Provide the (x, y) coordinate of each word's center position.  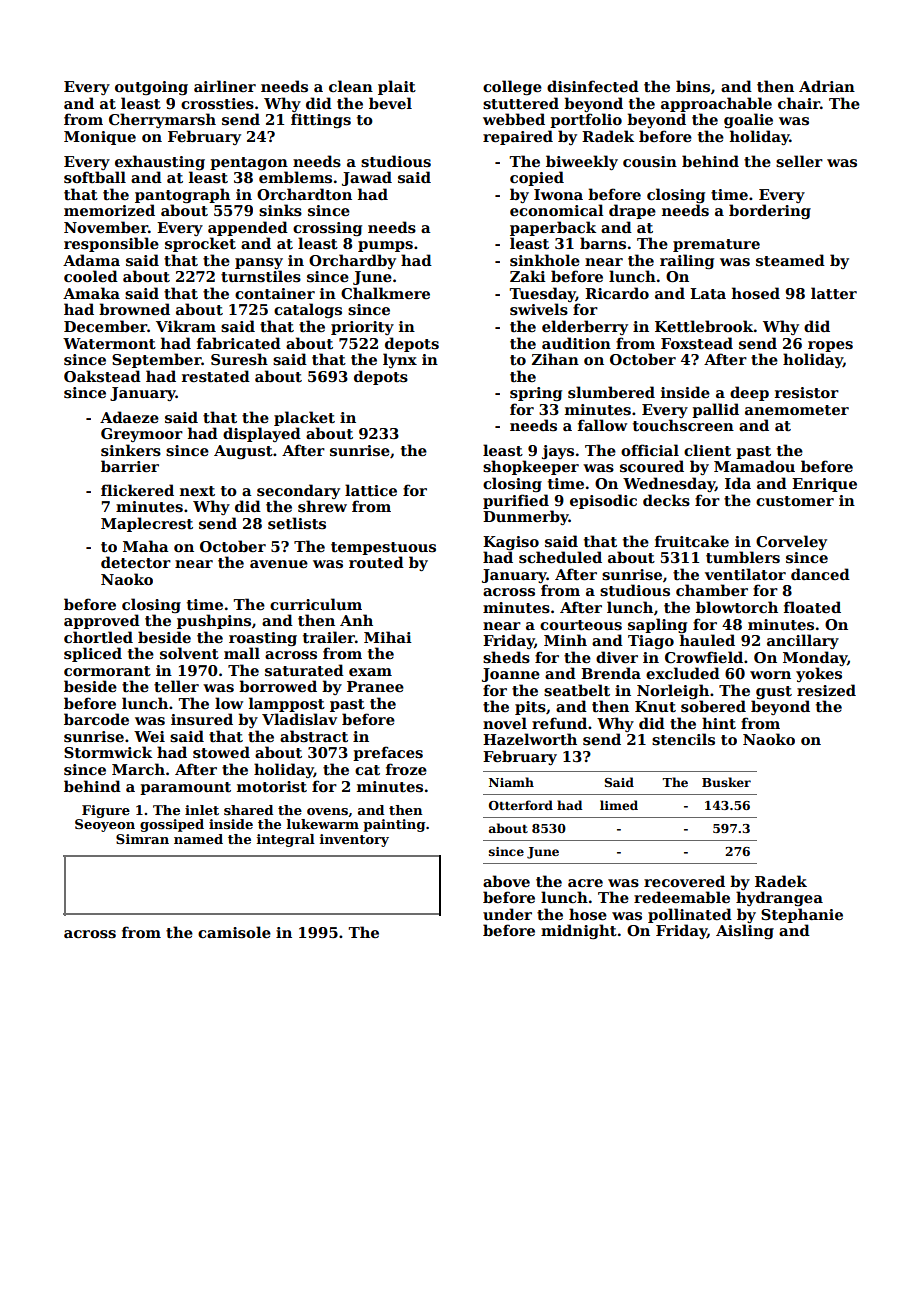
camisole (234, 932)
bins (693, 86)
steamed (790, 260)
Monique (100, 138)
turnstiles (261, 276)
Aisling (745, 931)
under (507, 914)
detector (136, 562)
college (512, 87)
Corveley (791, 542)
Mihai (388, 637)
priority (362, 328)
